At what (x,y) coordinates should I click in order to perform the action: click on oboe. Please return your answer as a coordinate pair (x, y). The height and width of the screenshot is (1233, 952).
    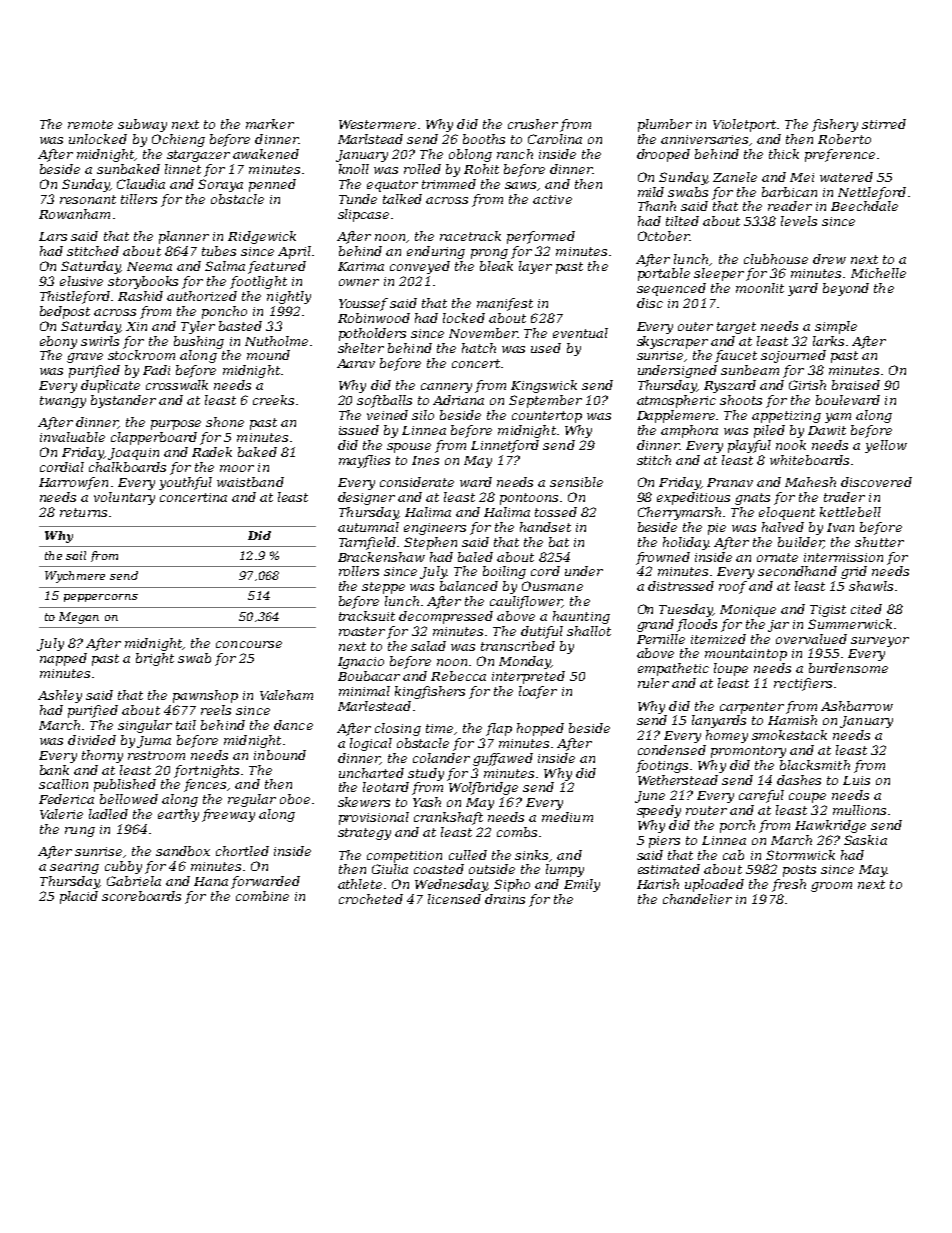
    Looking at the image, I should click on (295, 799).
